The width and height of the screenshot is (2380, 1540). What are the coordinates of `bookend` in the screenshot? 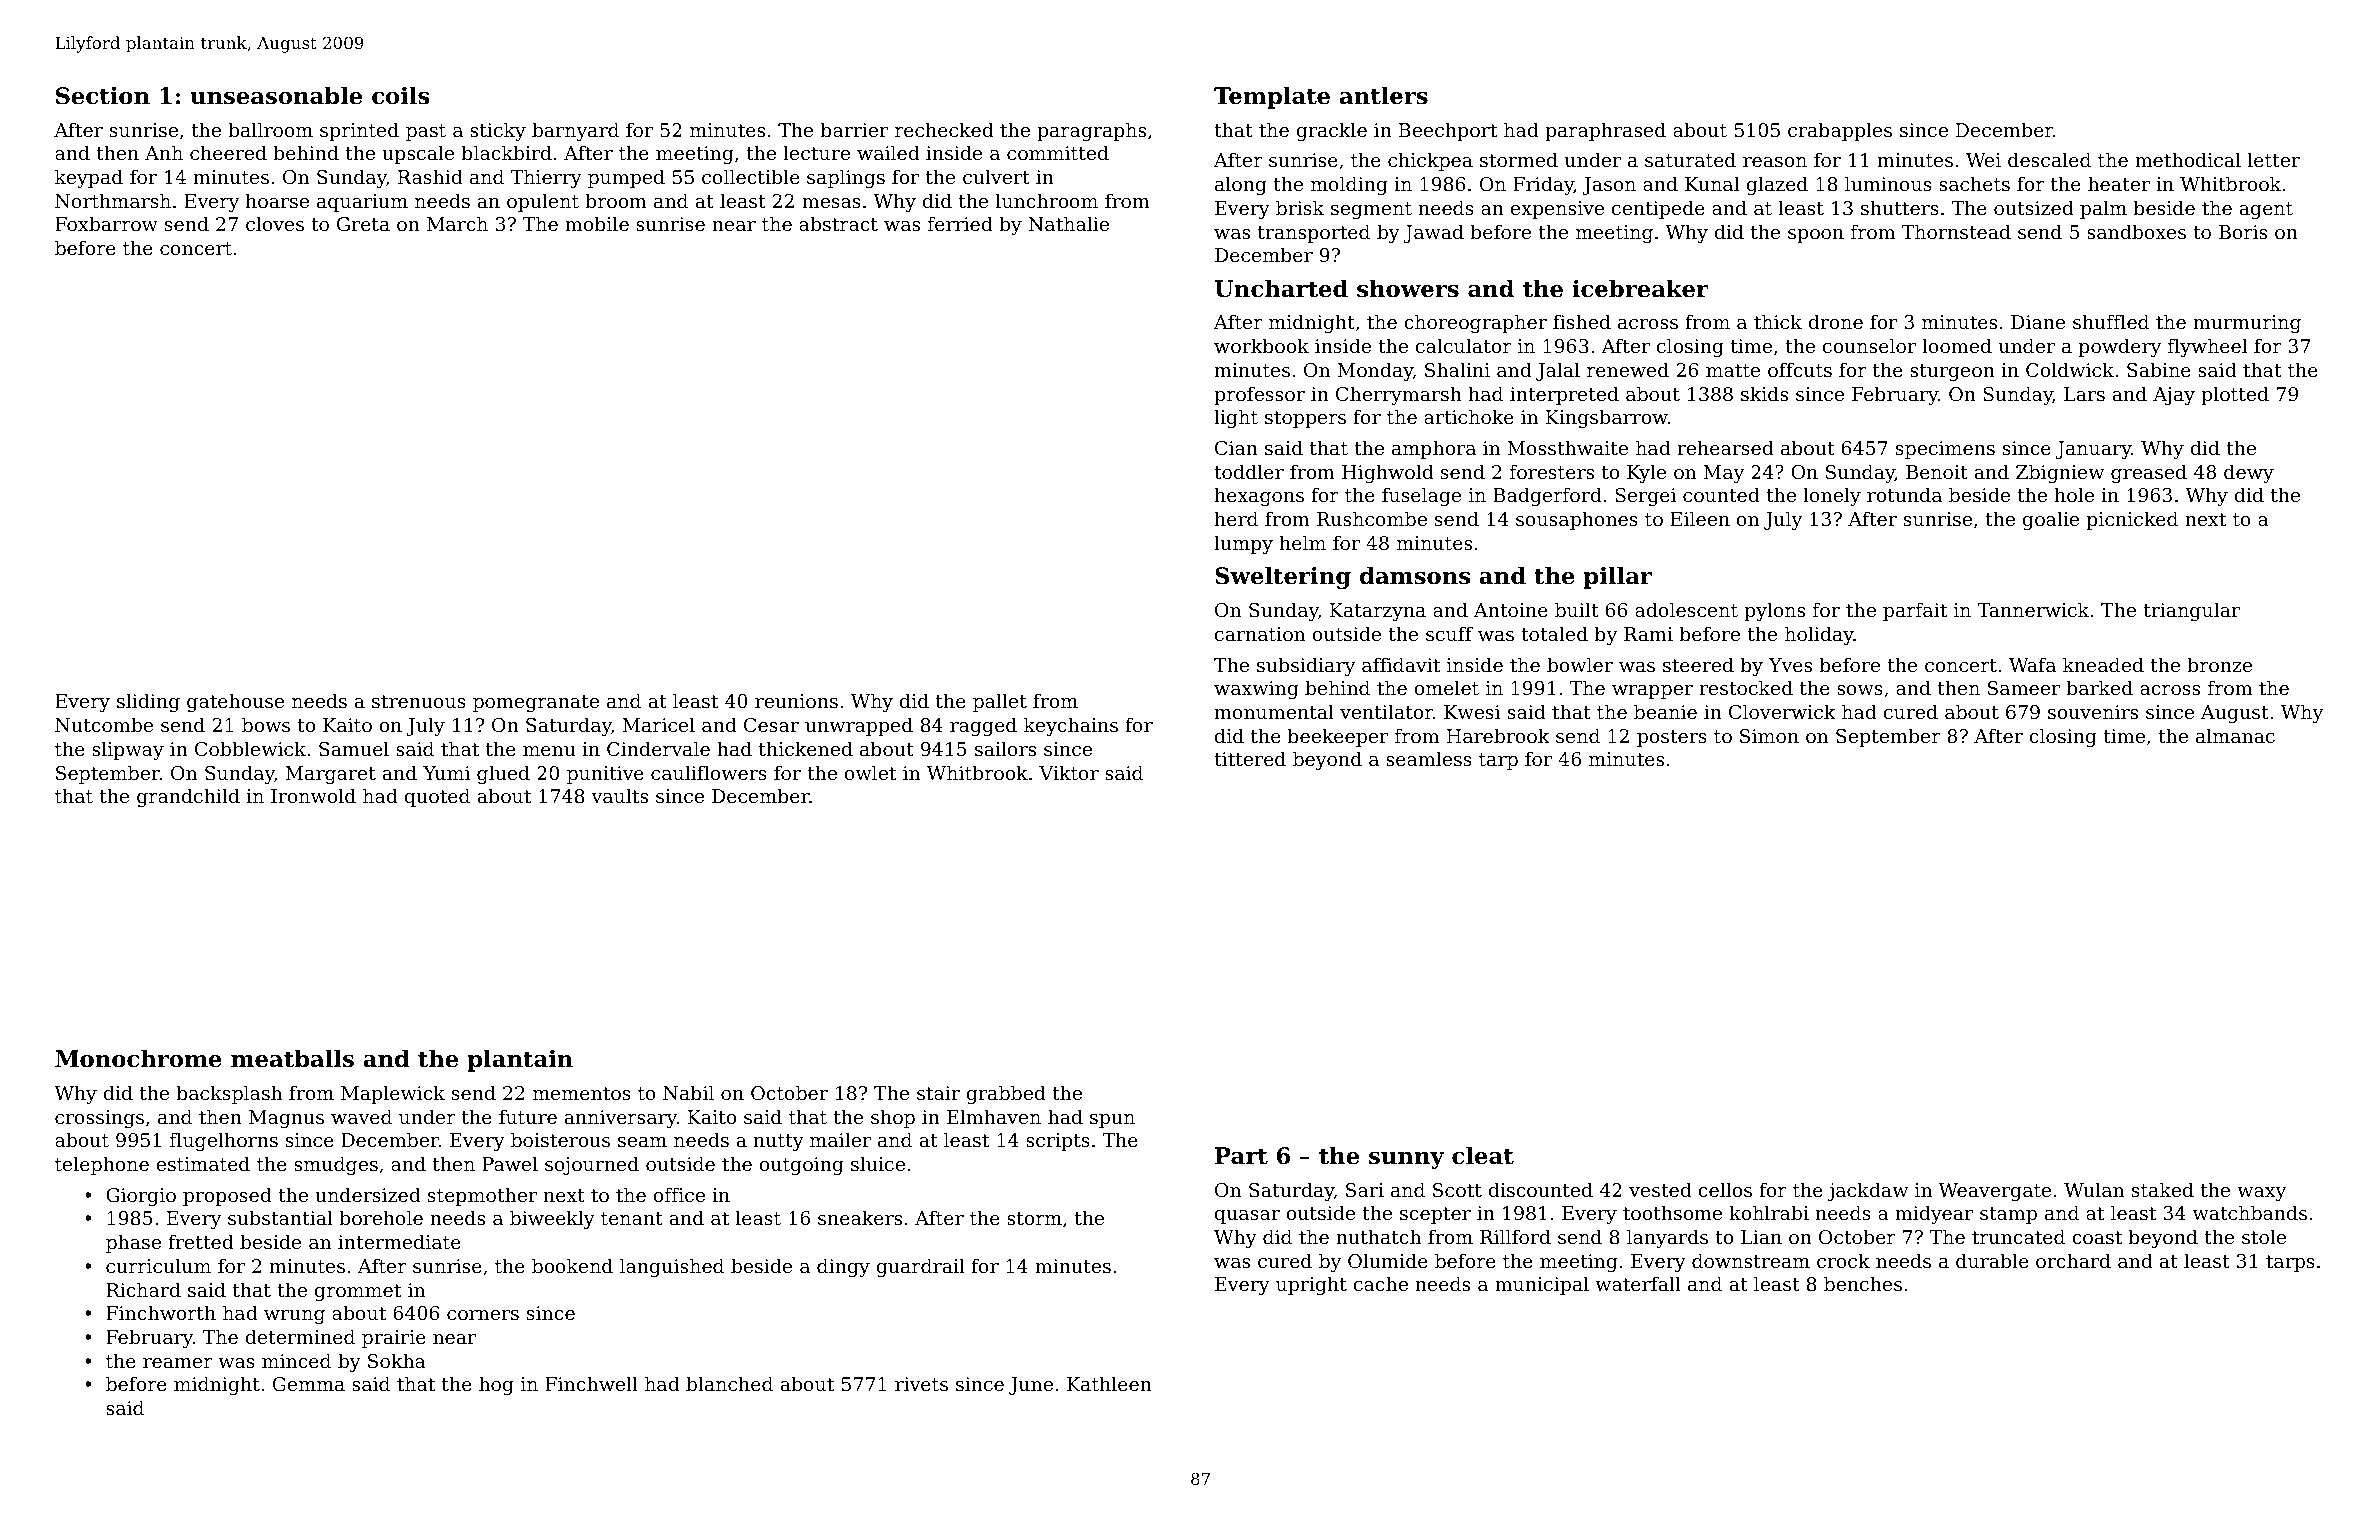 It's located at (572, 1265).
